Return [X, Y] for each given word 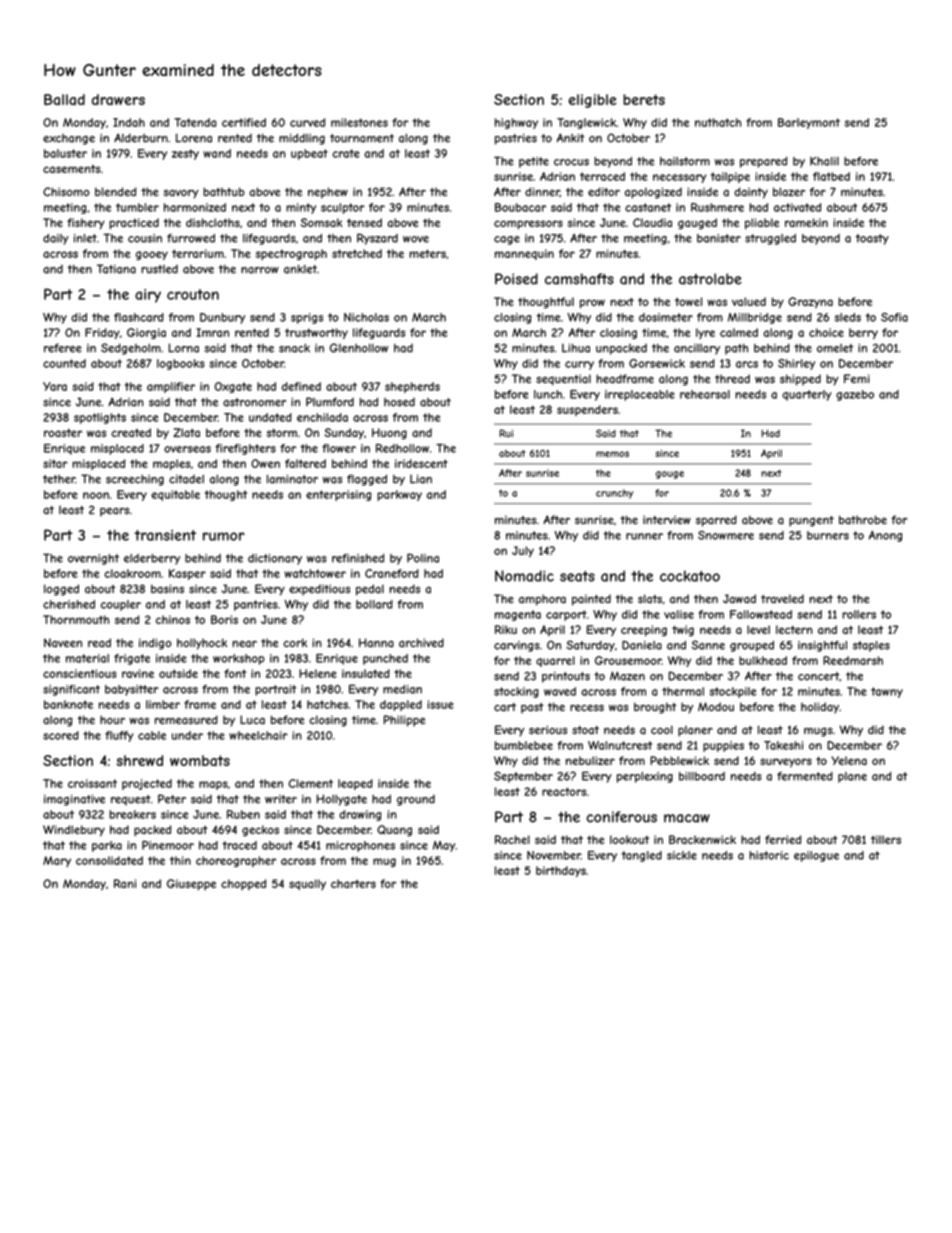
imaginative [74, 800]
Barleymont [809, 123]
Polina [423, 558]
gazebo [855, 395]
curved [307, 122]
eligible [592, 101]
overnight [93, 559]
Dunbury [222, 318]
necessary [679, 178]
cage [507, 240]
